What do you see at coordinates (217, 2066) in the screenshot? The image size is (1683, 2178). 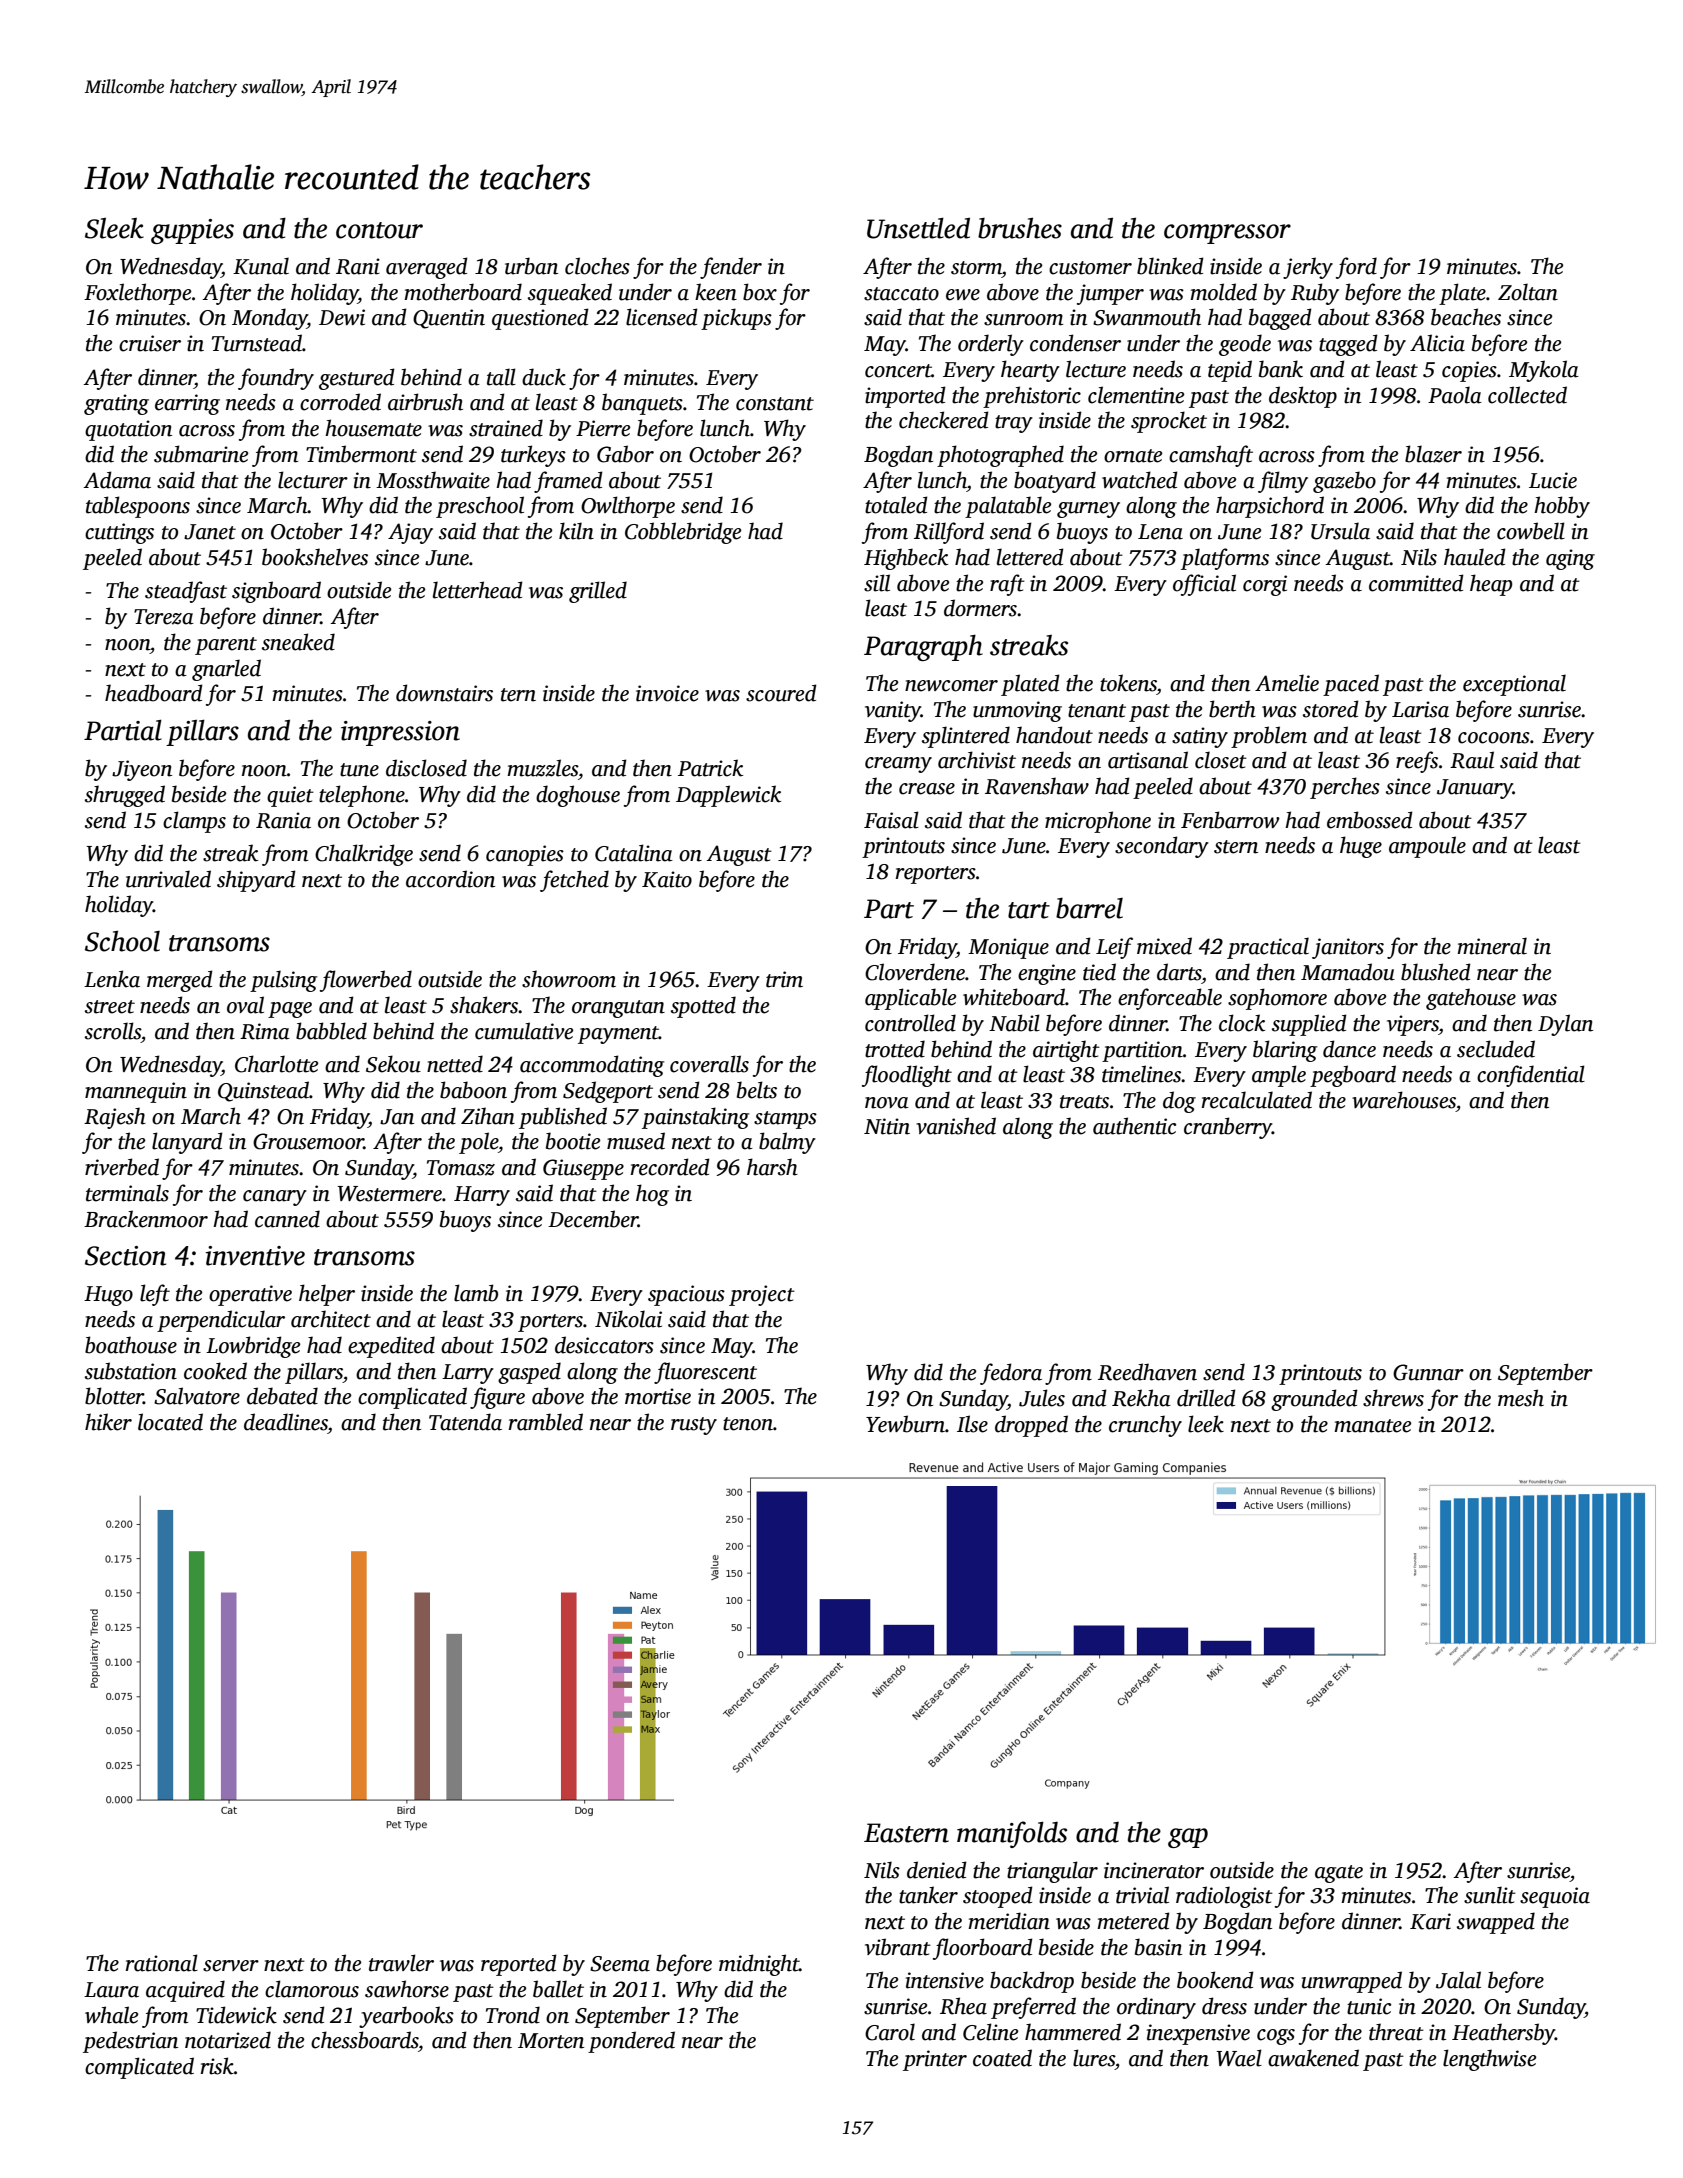 I see `risk` at bounding box center [217, 2066].
